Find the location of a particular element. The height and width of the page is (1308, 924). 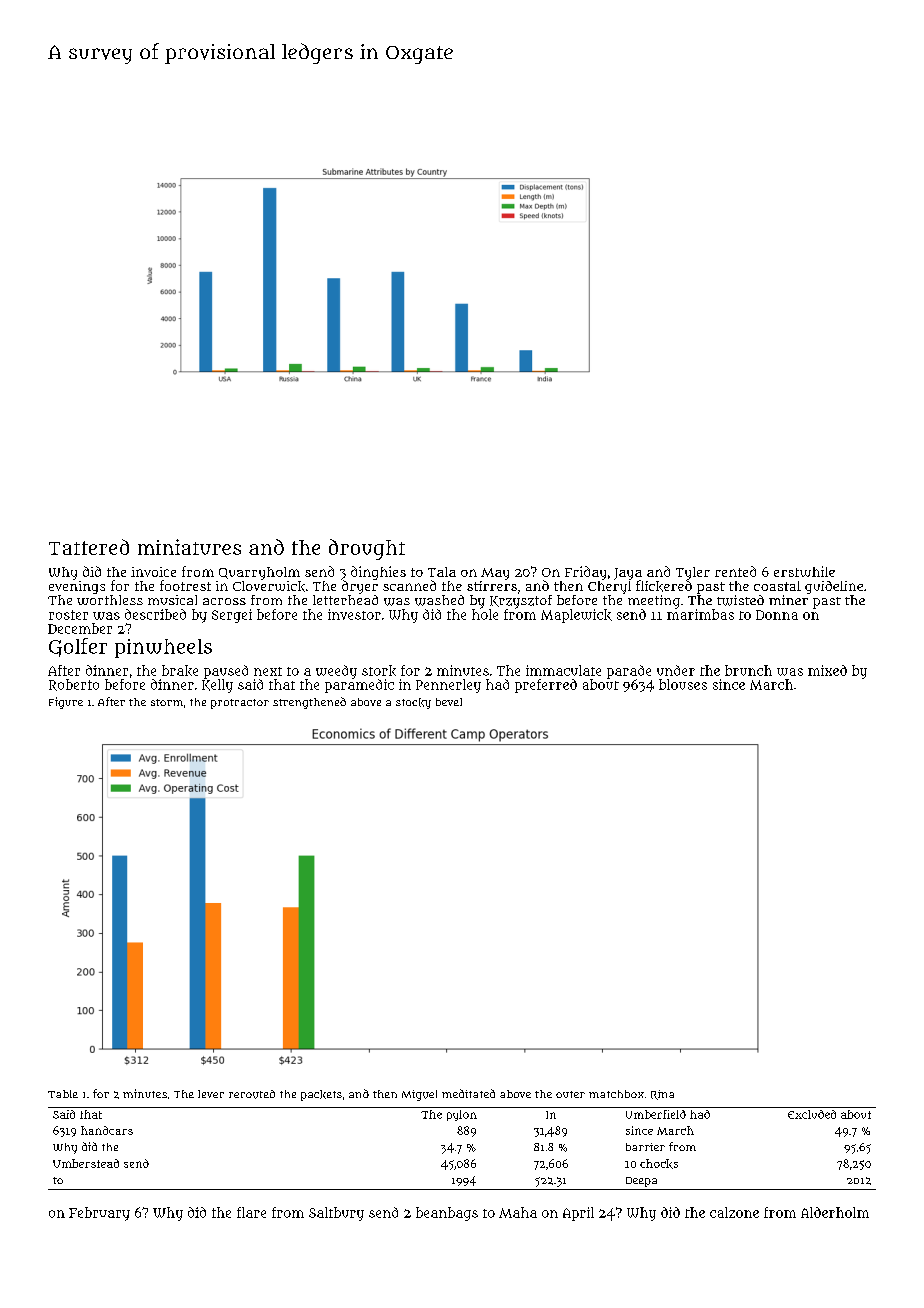

drought is located at coordinates (367, 549).
